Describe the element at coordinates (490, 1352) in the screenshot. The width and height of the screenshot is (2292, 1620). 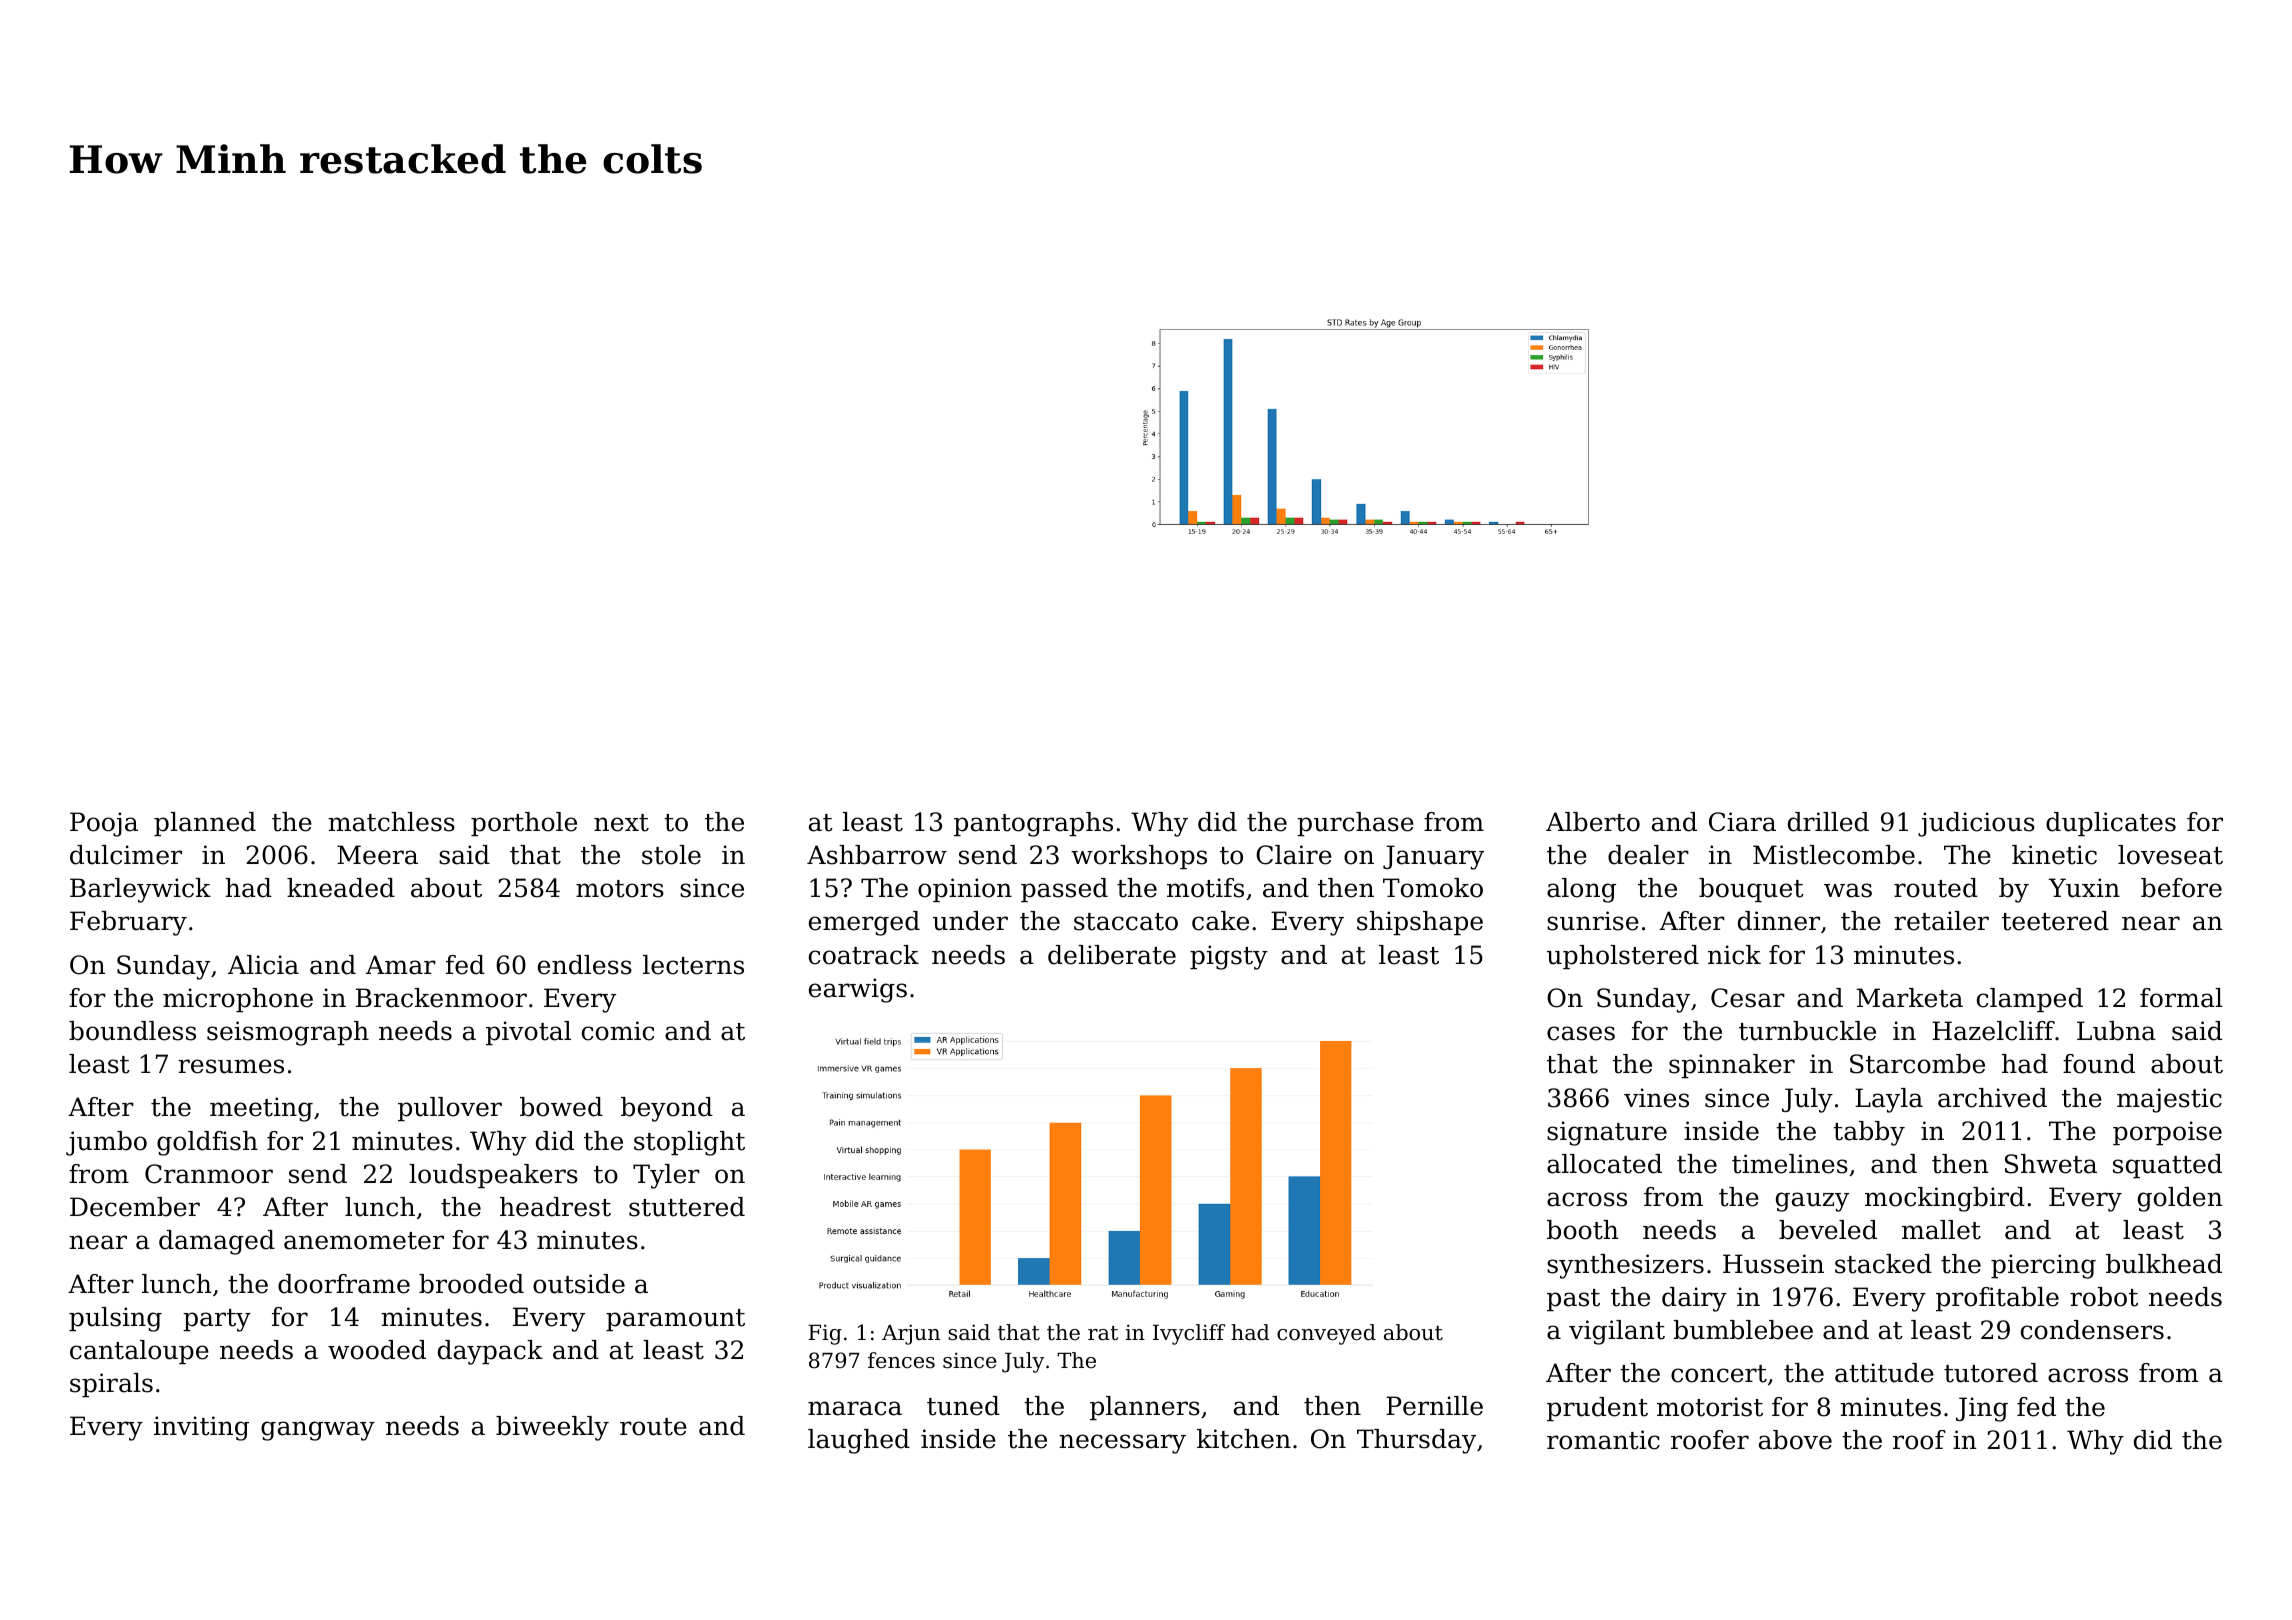
I see `daypack` at that location.
